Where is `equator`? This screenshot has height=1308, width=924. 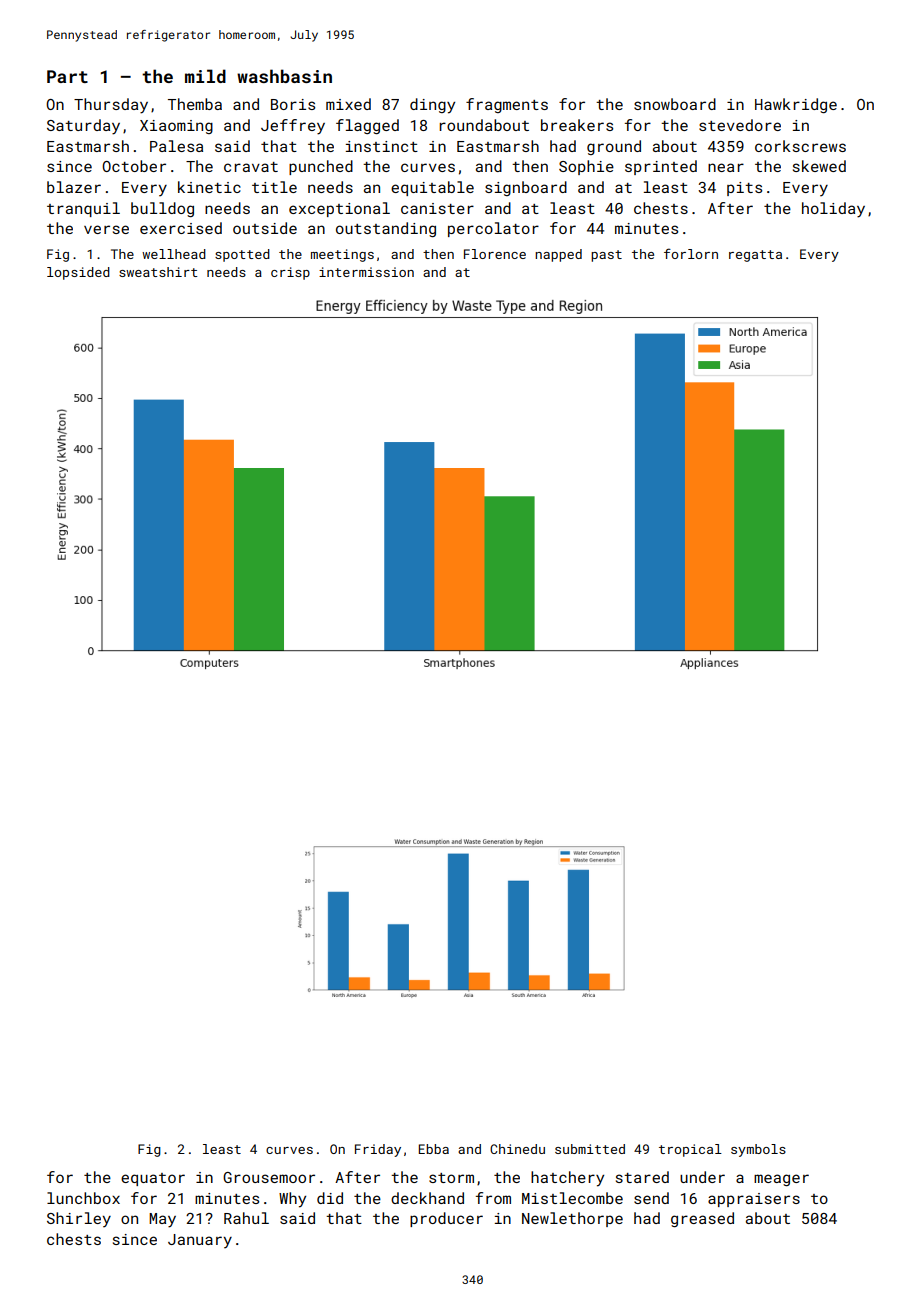 equator is located at coordinates (153, 1179).
